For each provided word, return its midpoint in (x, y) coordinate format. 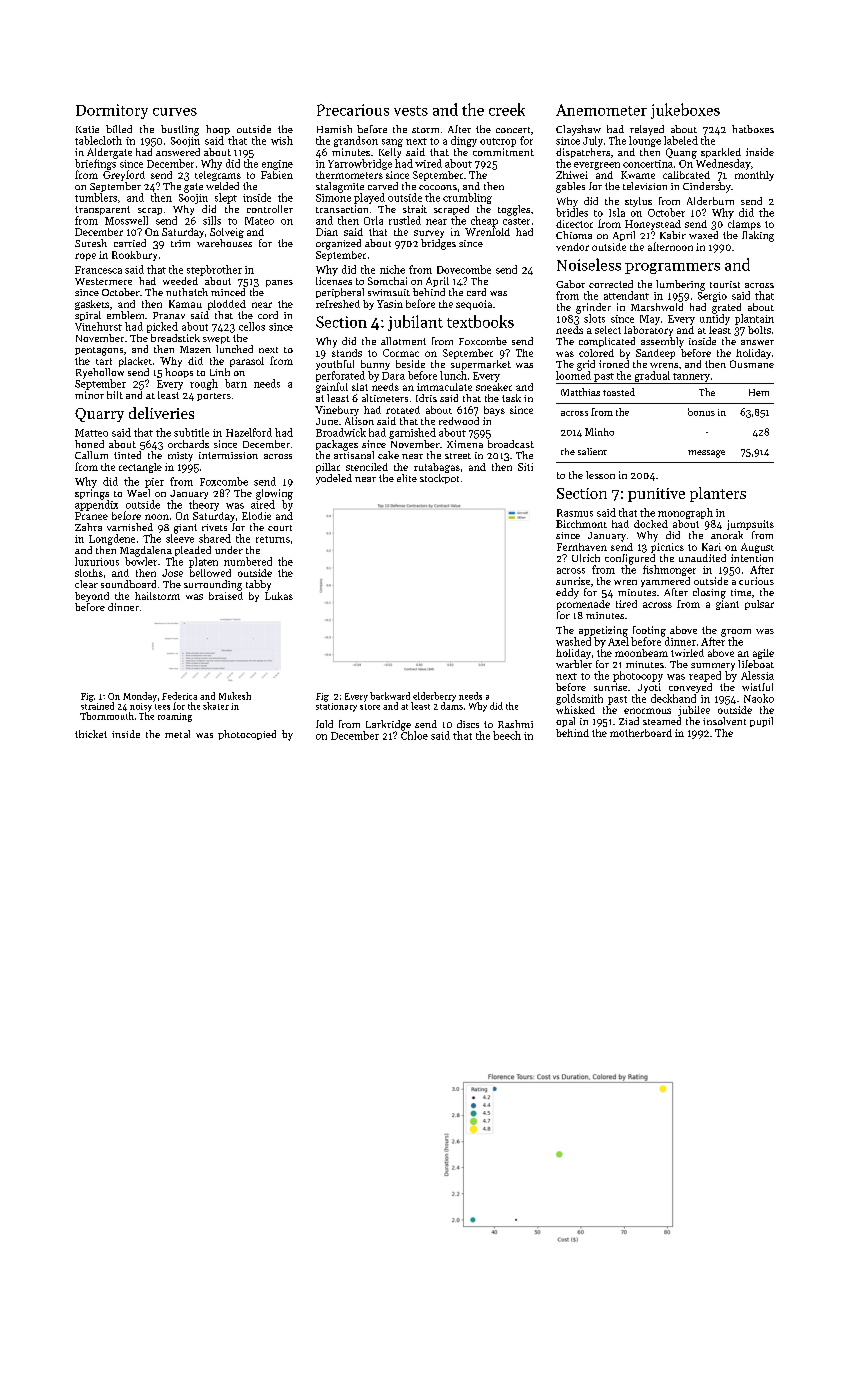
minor (89, 395)
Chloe (414, 735)
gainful (332, 387)
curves (175, 112)
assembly (662, 342)
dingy (464, 141)
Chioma (574, 235)
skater (216, 706)
